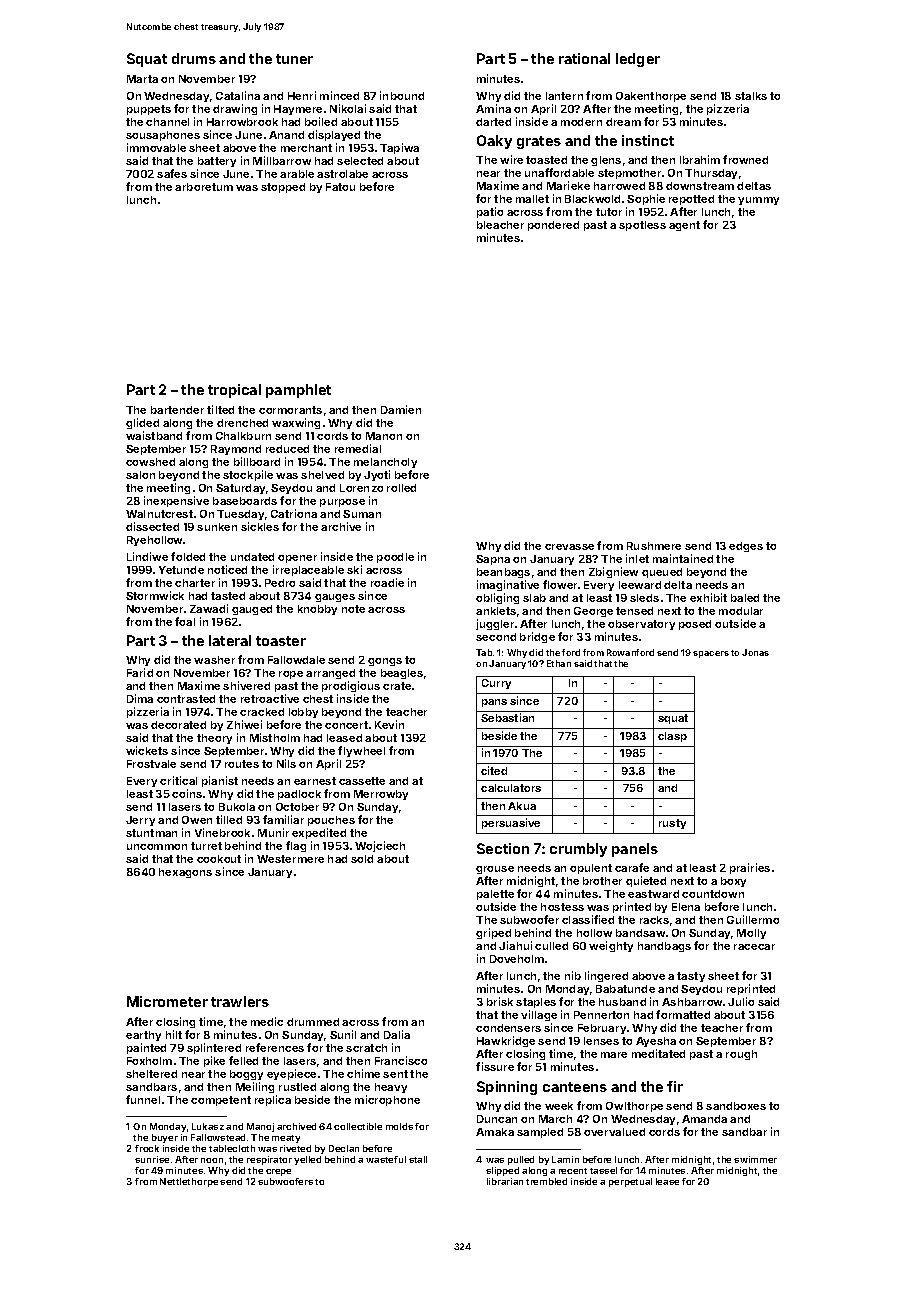 This document has height=1316, width=908. What do you see at coordinates (214, 1048) in the document?
I see `splintered` at bounding box center [214, 1048].
